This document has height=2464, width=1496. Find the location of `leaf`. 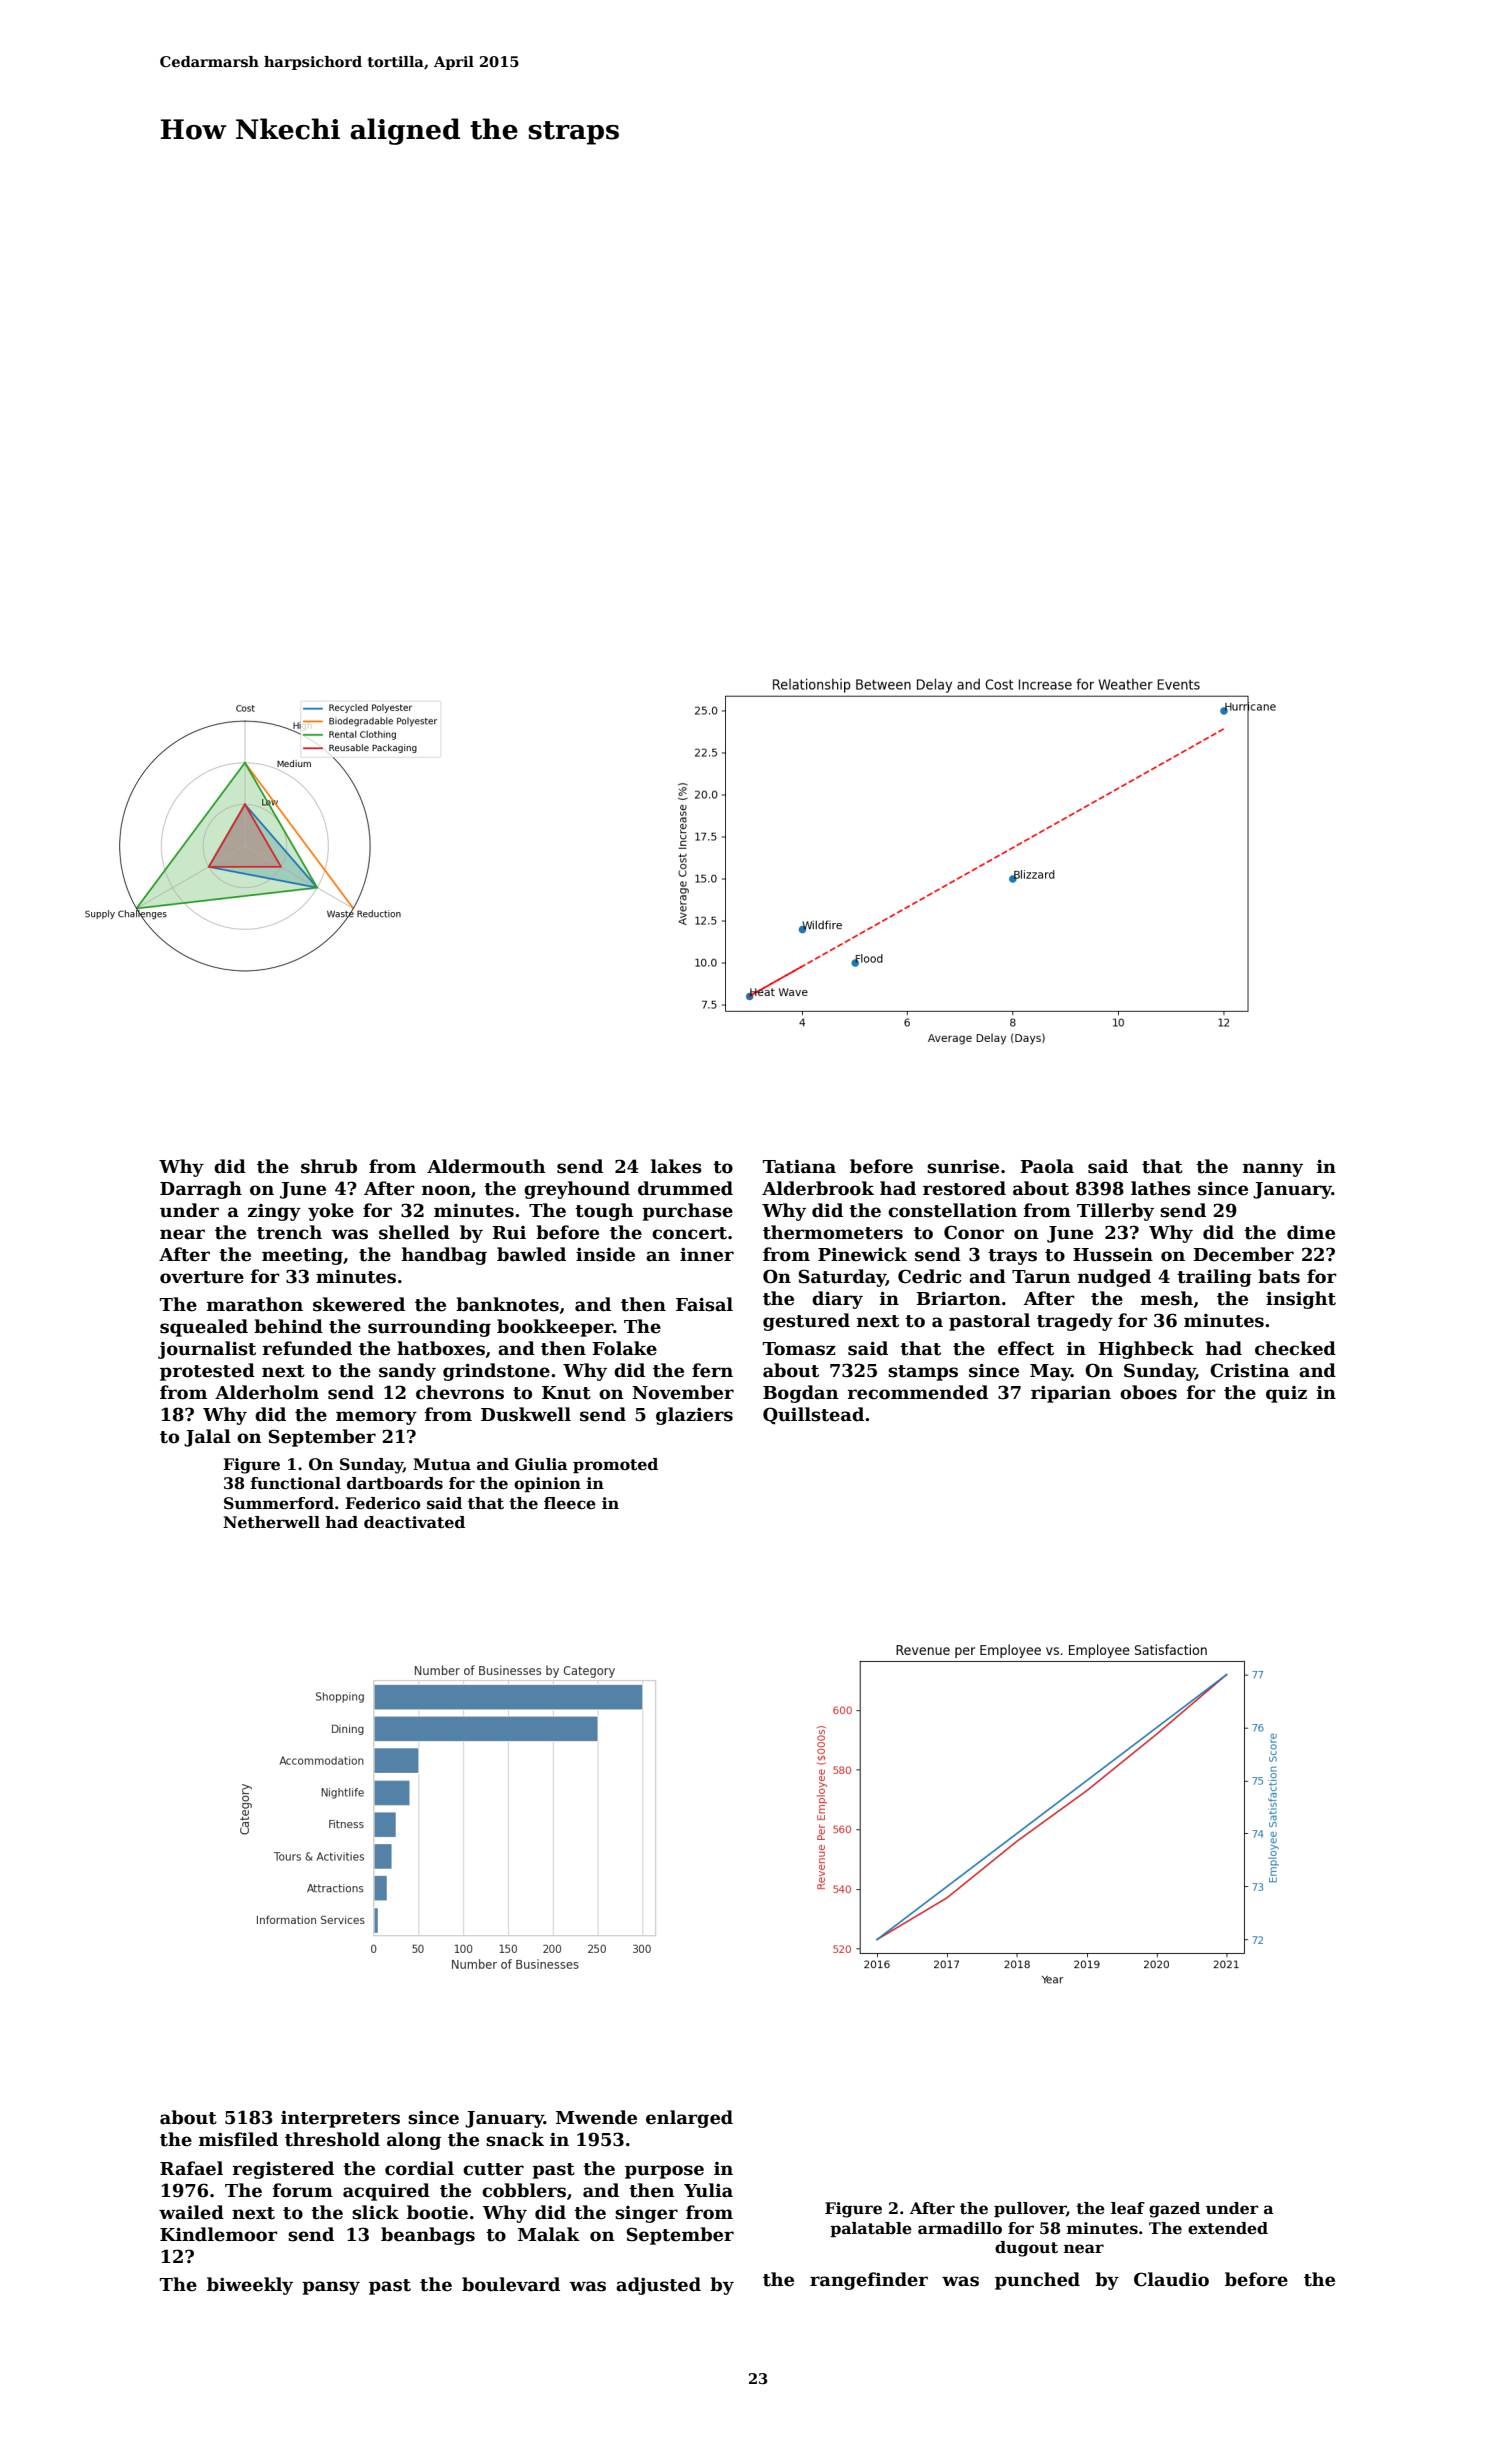

leaf is located at coordinates (1128, 2208).
